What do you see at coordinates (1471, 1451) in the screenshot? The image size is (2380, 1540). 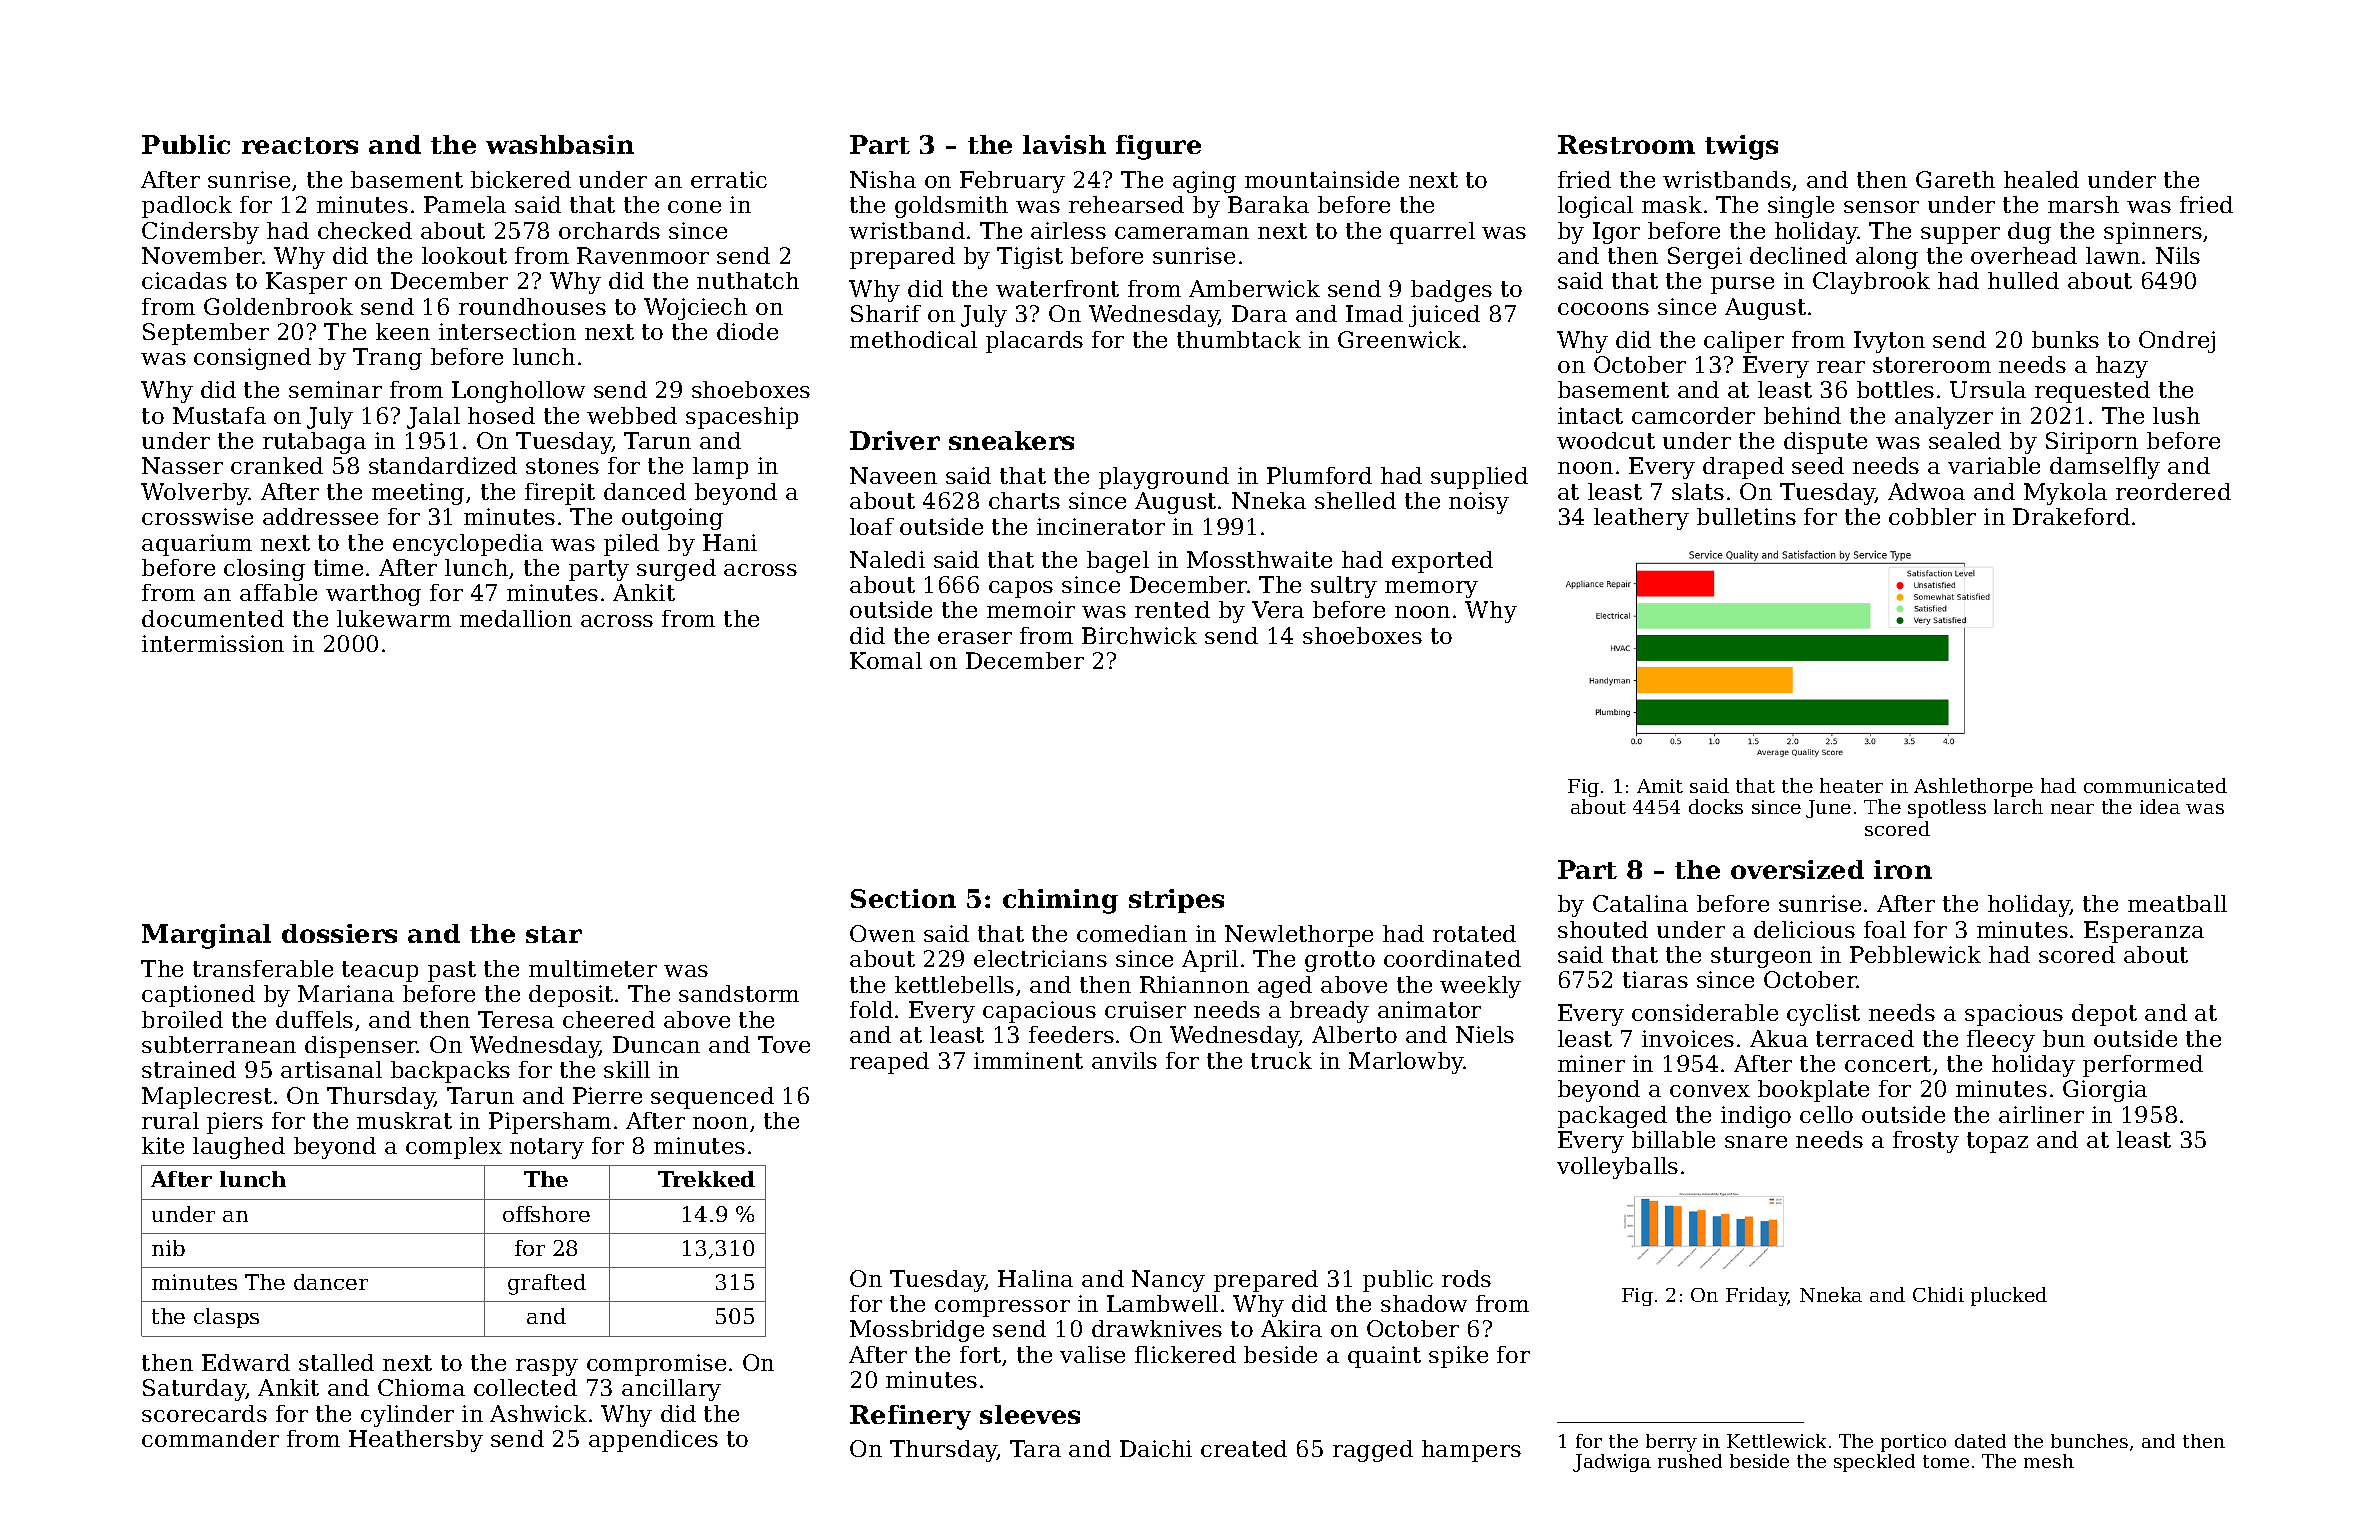 I see `hampers` at bounding box center [1471, 1451].
